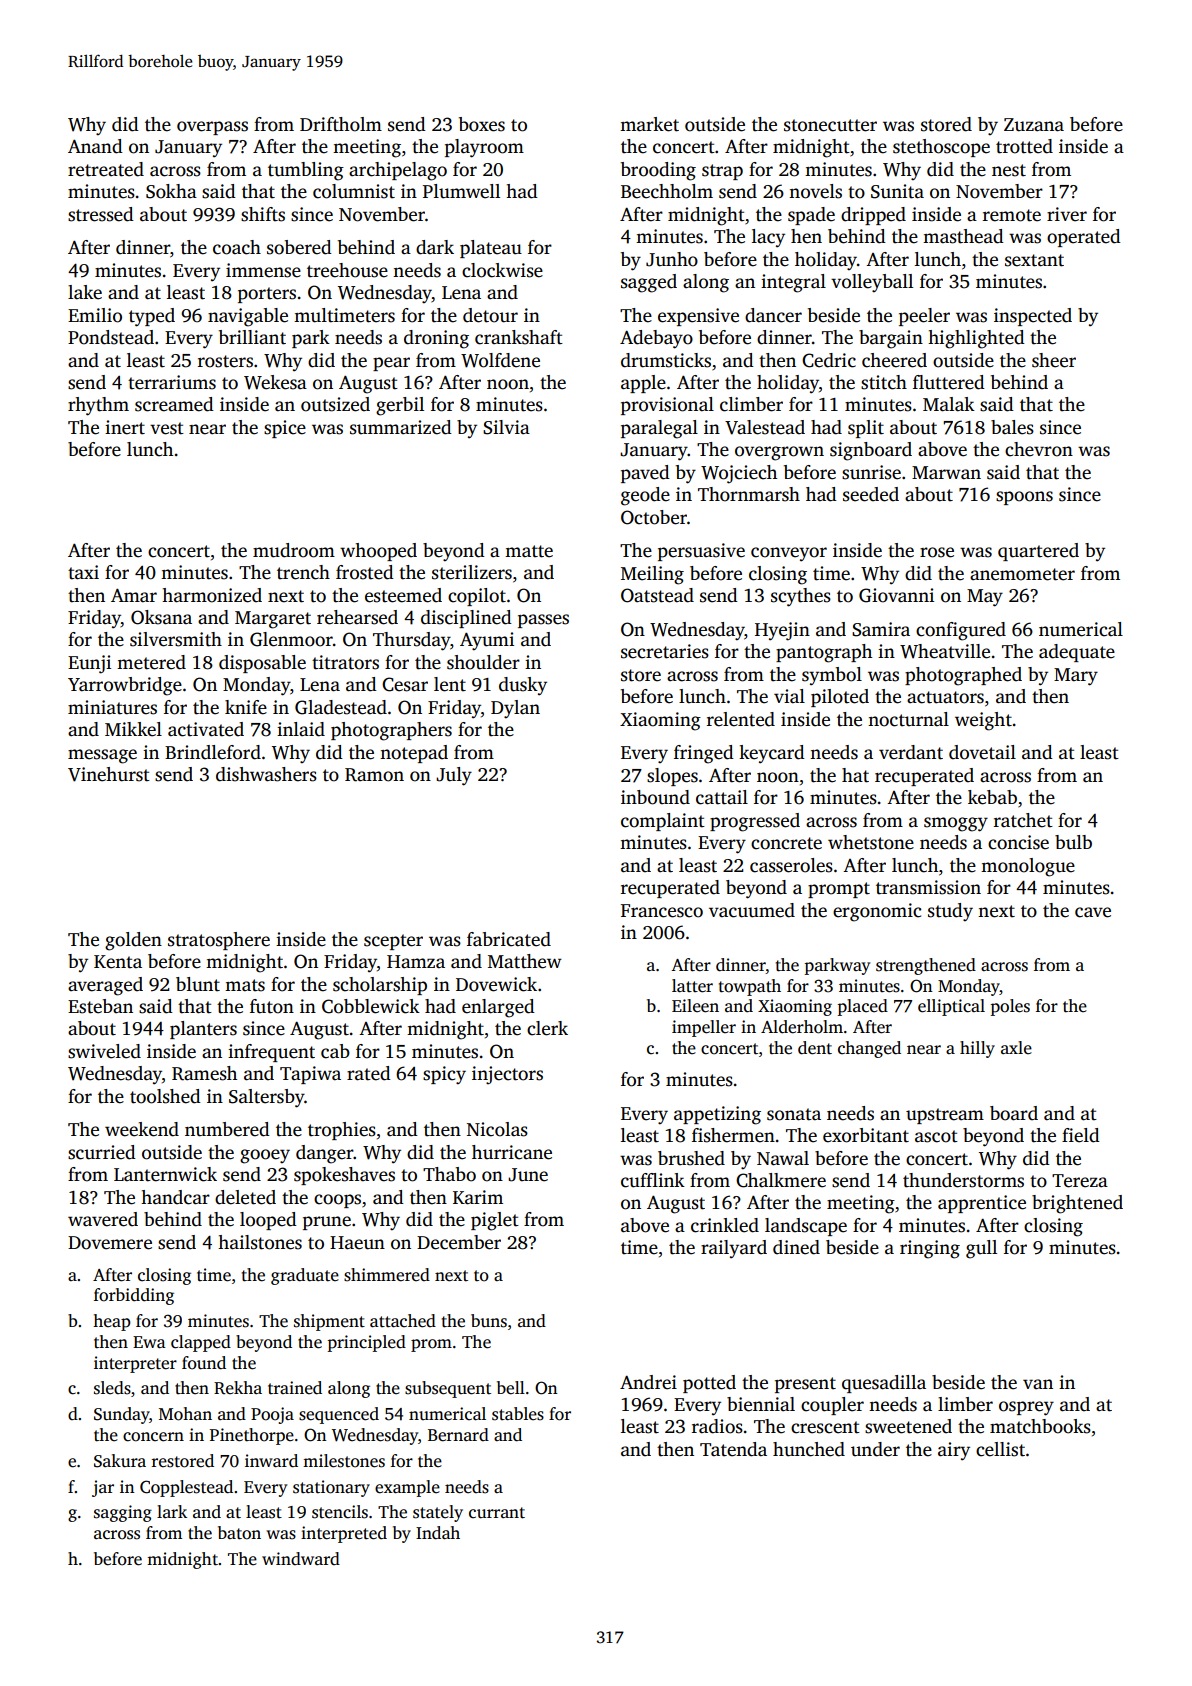 This screenshot has width=1192, height=1686. What do you see at coordinates (924, 317) in the screenshot?
I see `peeler` at bounding box center [924, 317].
